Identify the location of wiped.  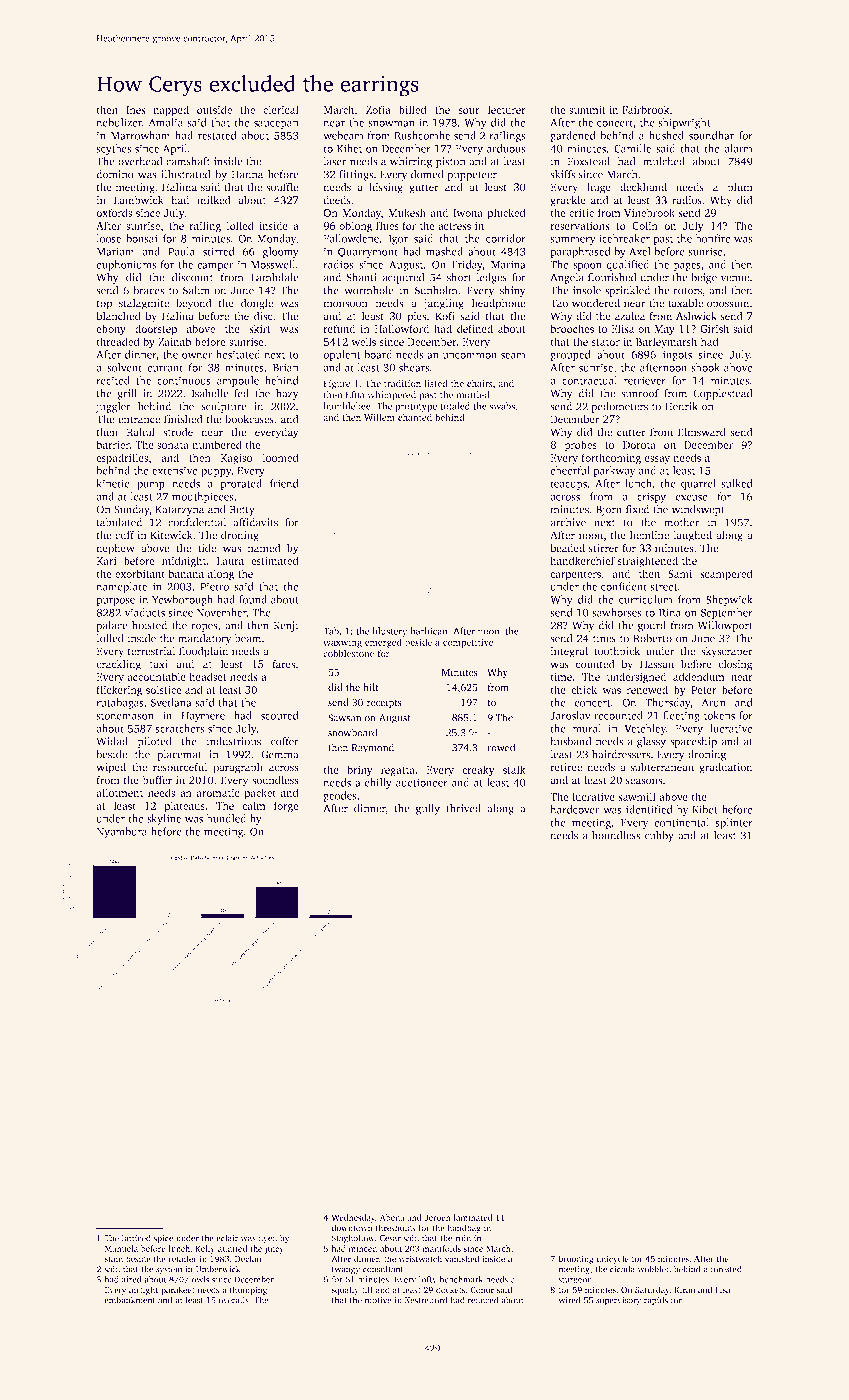
(111, 768).
